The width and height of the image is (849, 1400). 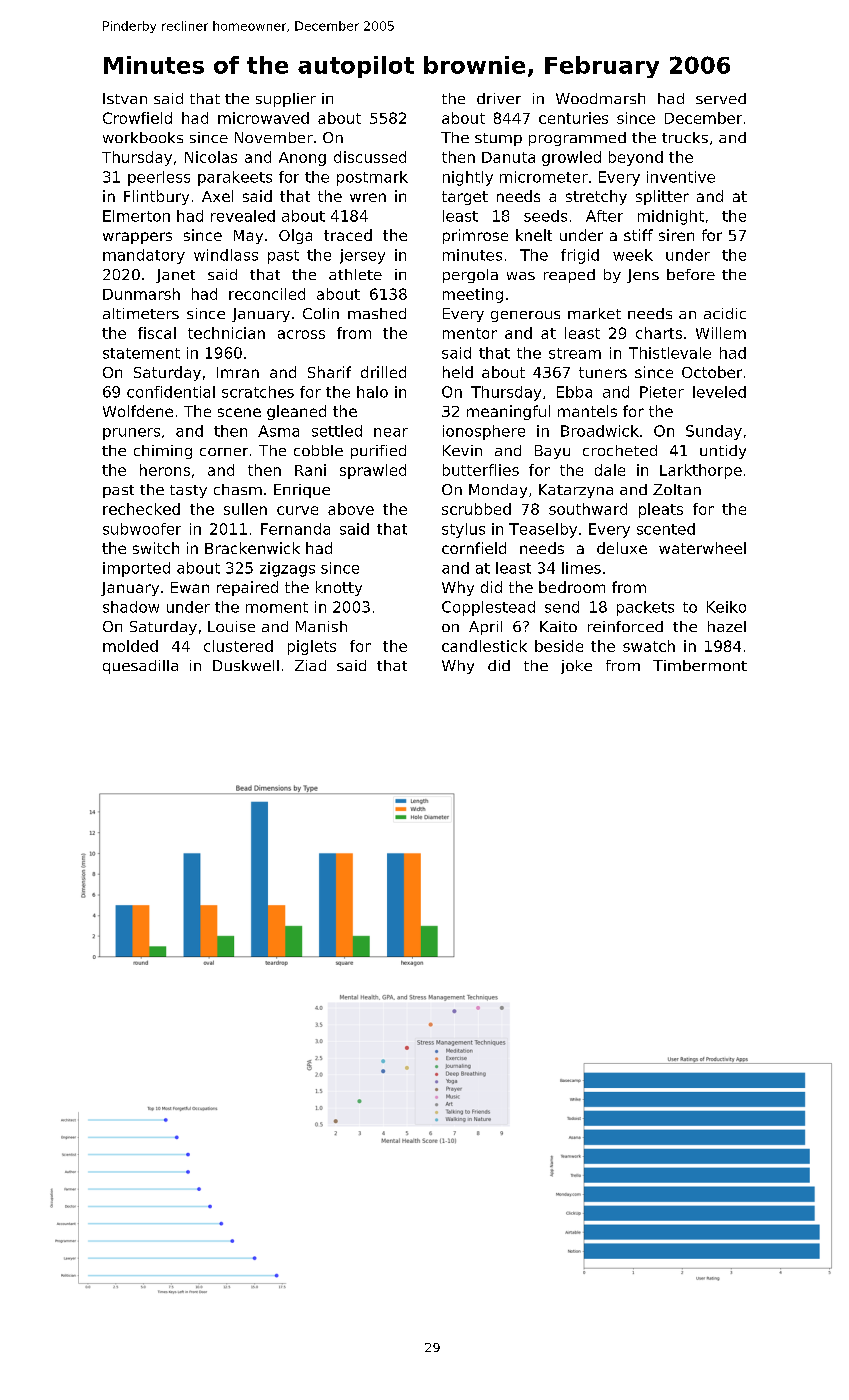 What do you see at coordinates (702, 548) in the image?
I see `waterwheel` at bounding box center [702, 548].
